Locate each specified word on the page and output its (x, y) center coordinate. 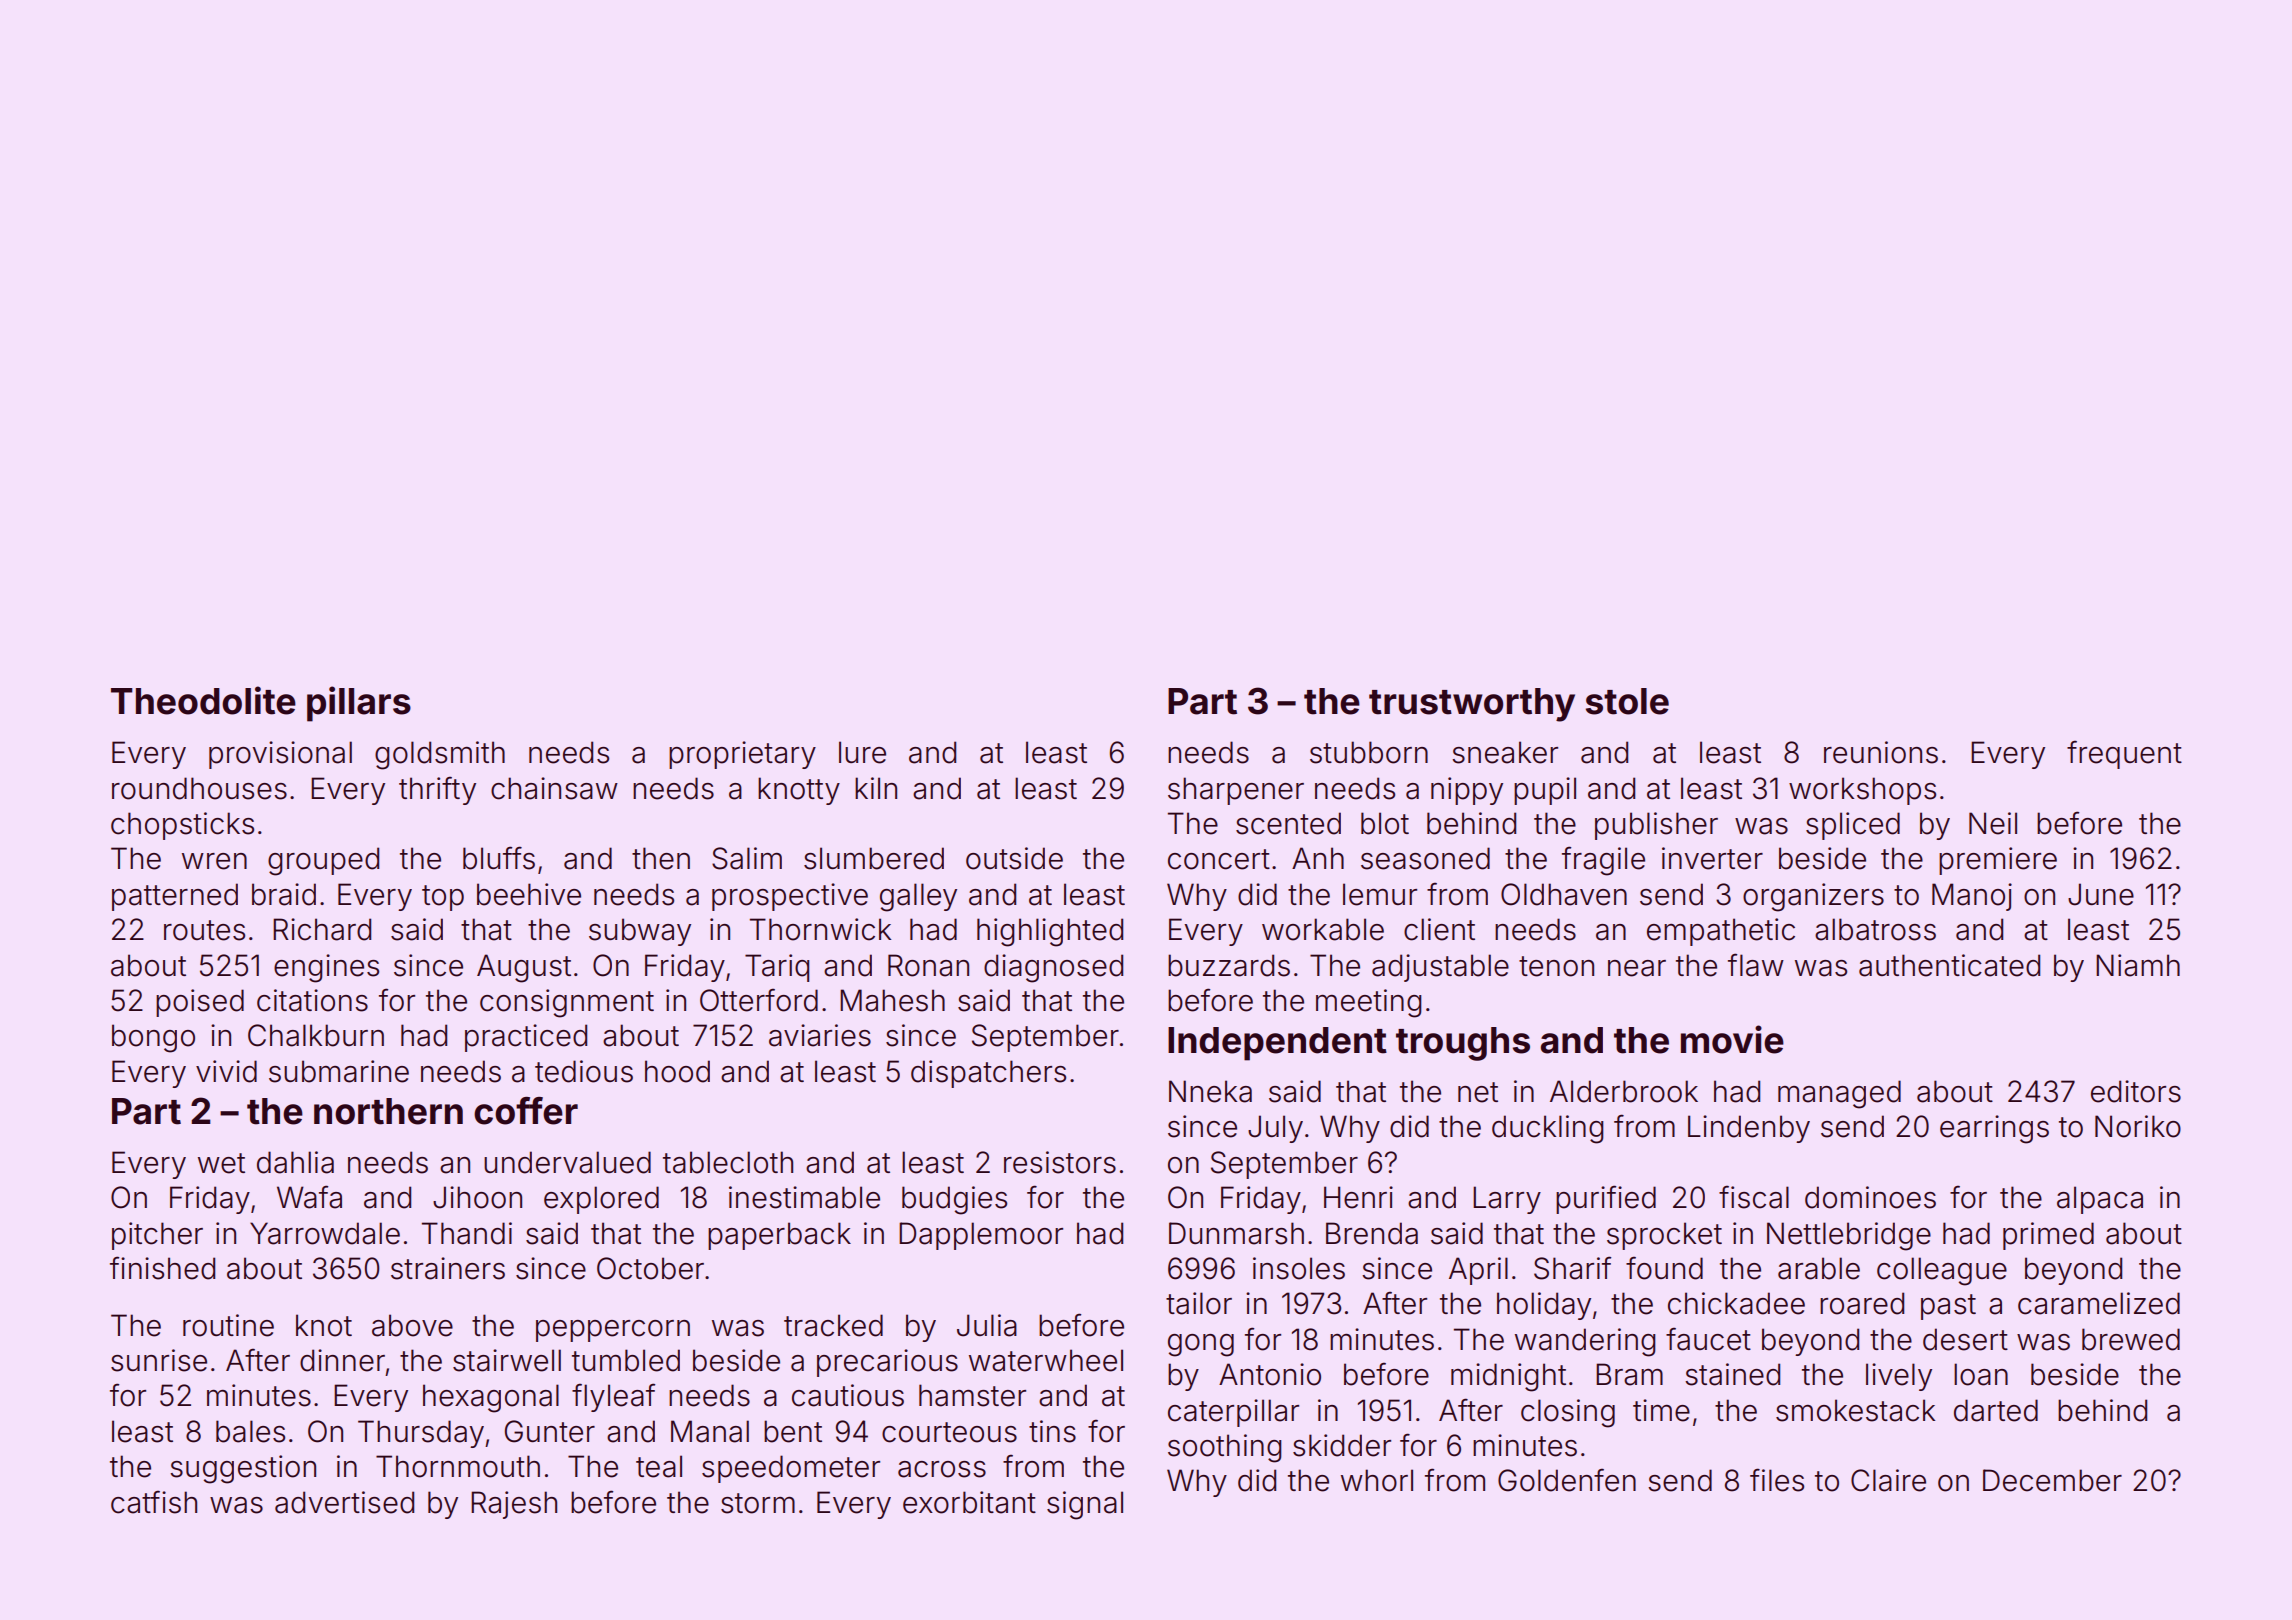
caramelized (2099, 1303)
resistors (1060, 1162)
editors (2136, 1091)
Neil (1993, 823)
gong (1201, 1345)
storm (758, 1503)
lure (862, 752)
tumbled (626, 1360)
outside (1014, 858)
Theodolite (203, 700)
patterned (175, 897)
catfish (154, 1502)
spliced (1853, 826)
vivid (226, 1071)
